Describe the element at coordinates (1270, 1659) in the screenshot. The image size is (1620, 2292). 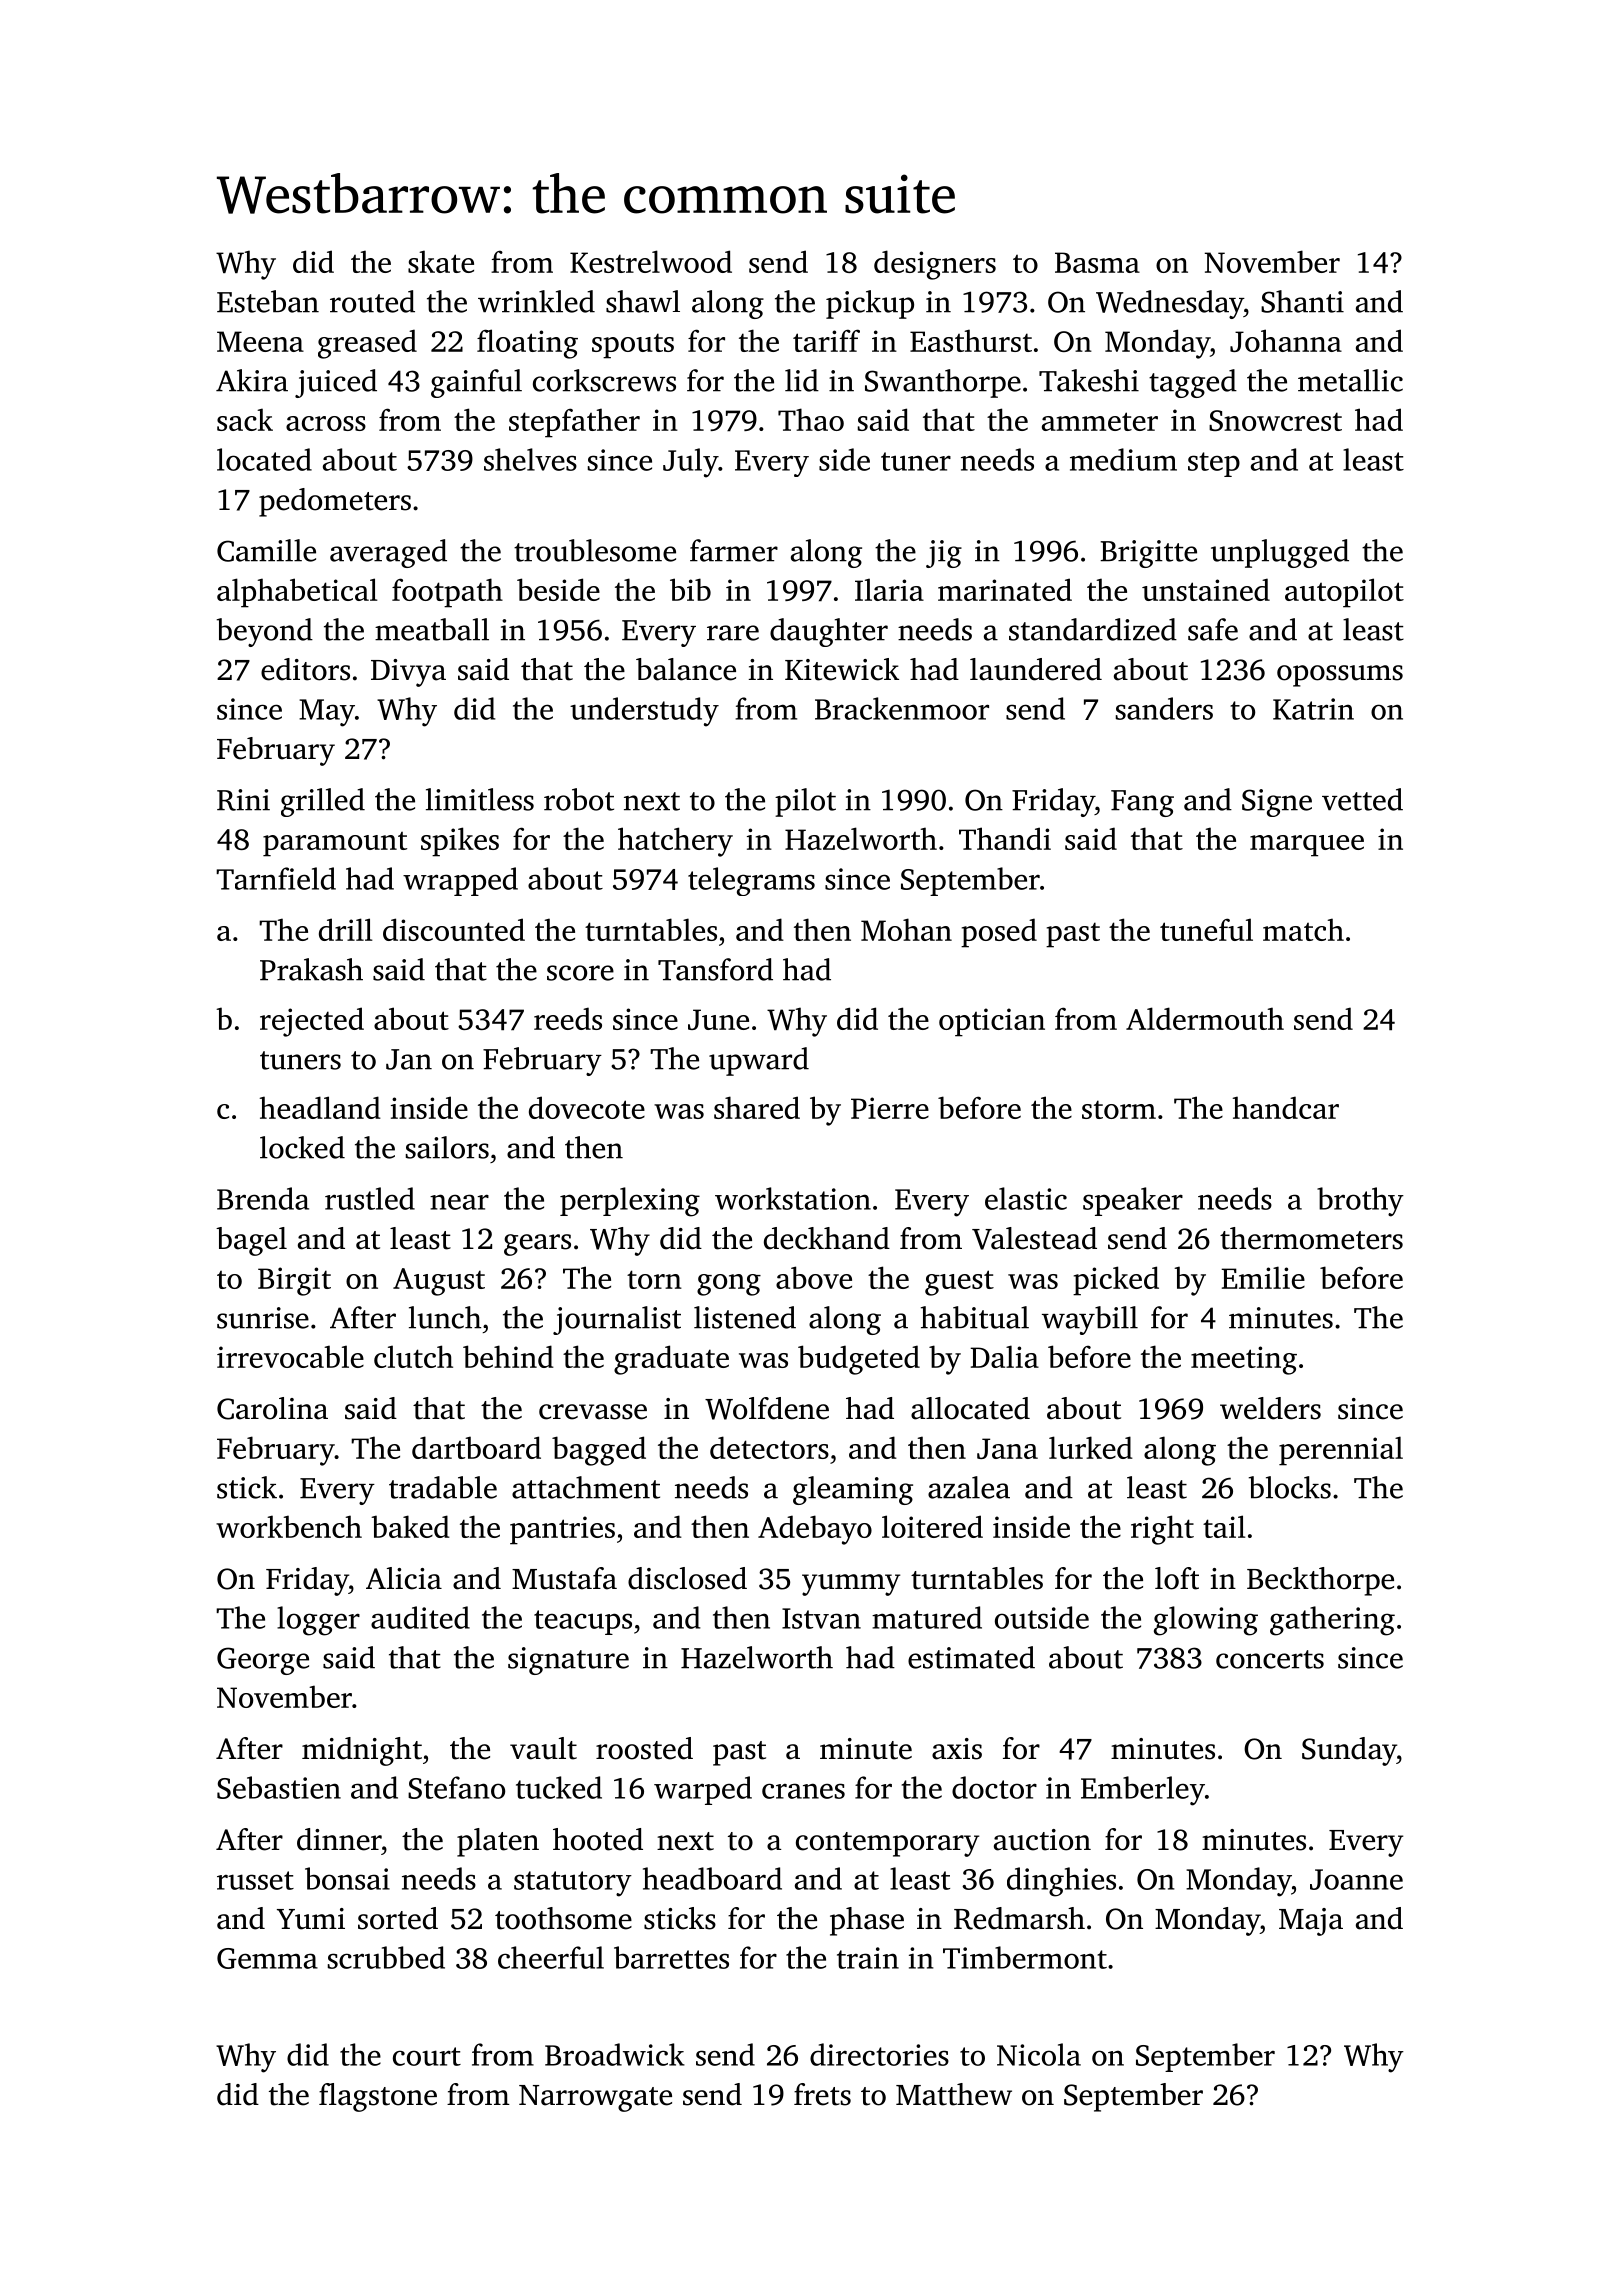
I see `concerts` at that location.
